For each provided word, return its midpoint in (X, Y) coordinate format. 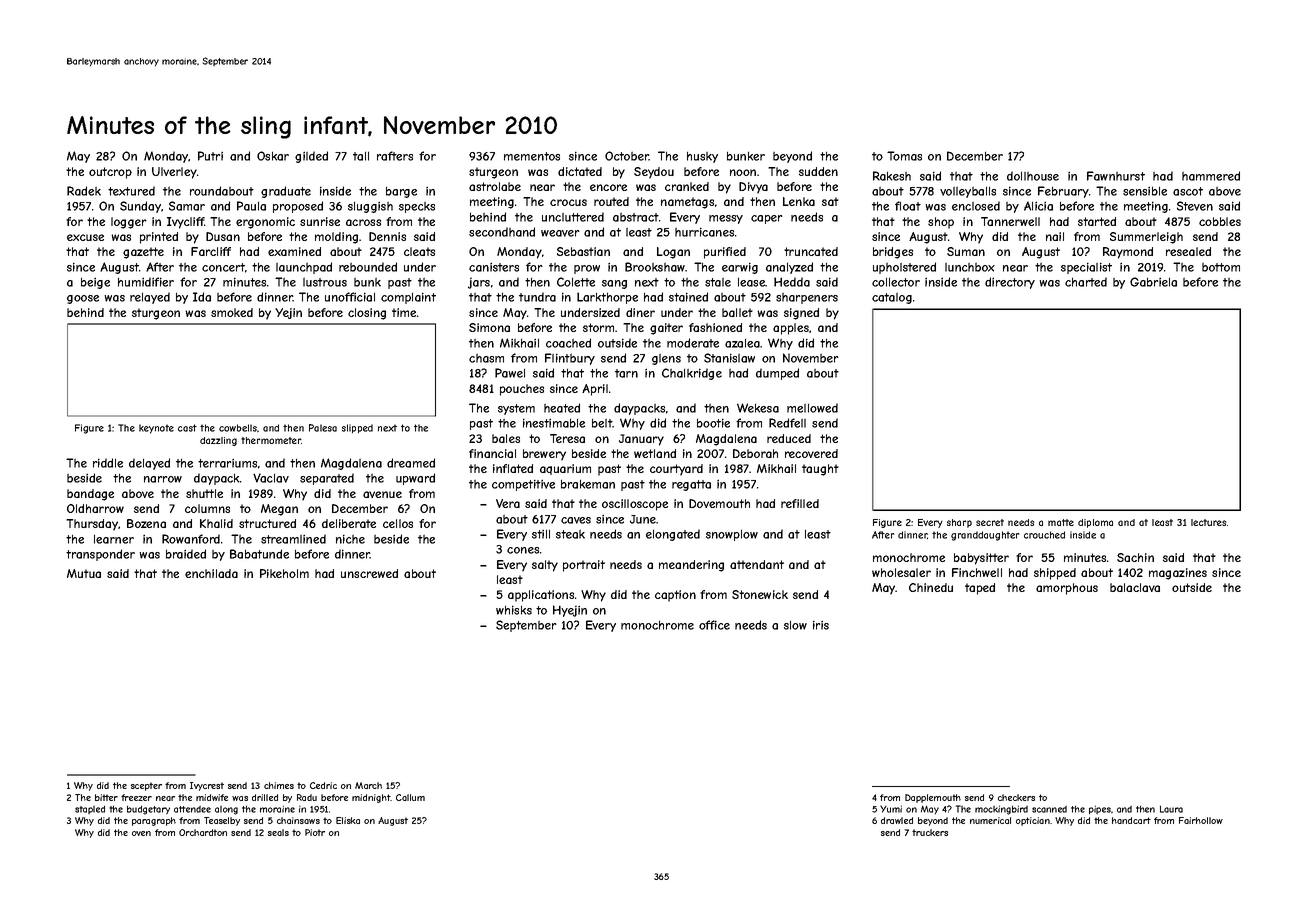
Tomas (904, 156)
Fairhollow (1201, 820)
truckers (930, 832)
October (627, 156)
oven (141, 833)
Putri (210, 156)
